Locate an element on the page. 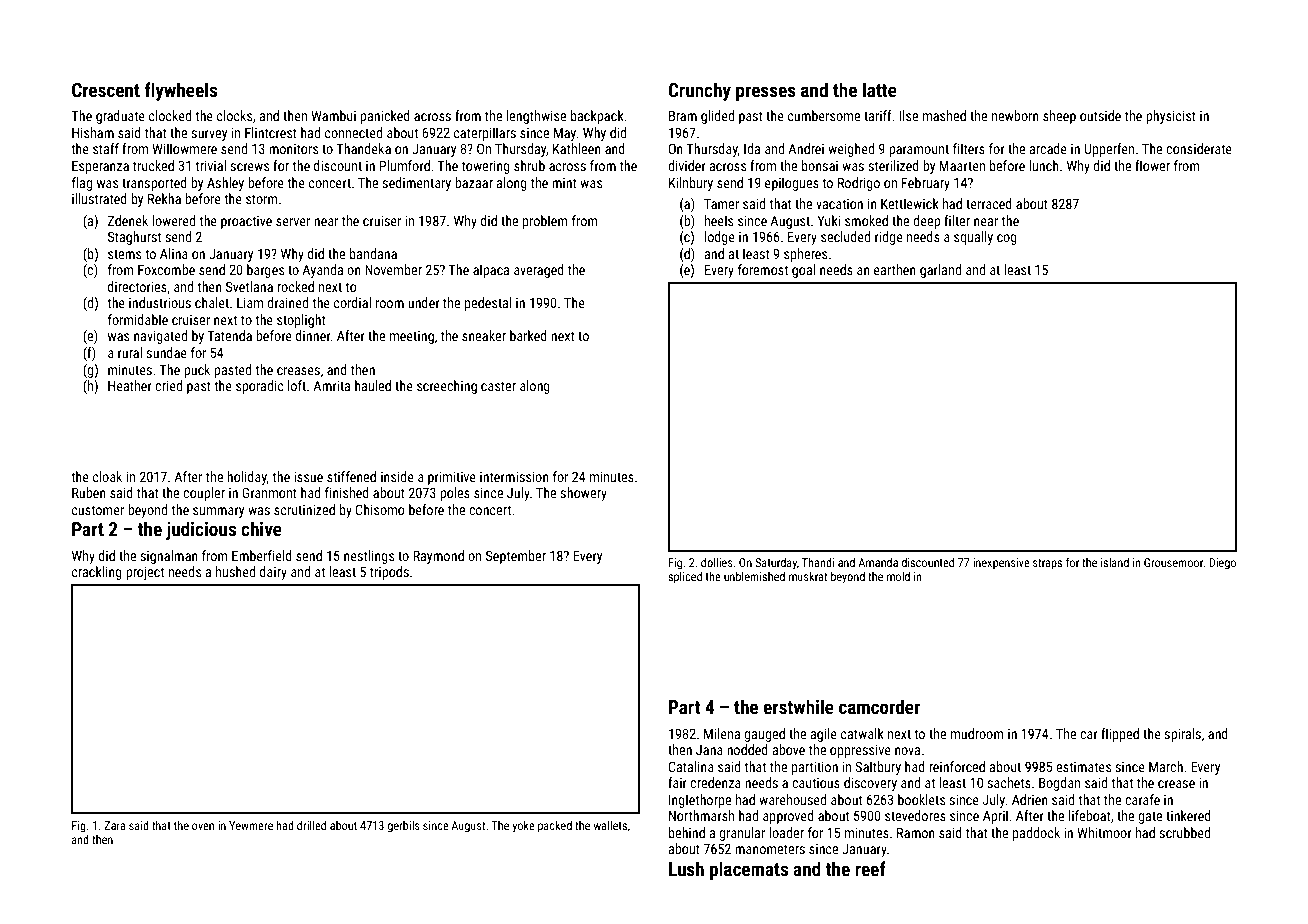  Granmont is located at coordinates (269, 492).
